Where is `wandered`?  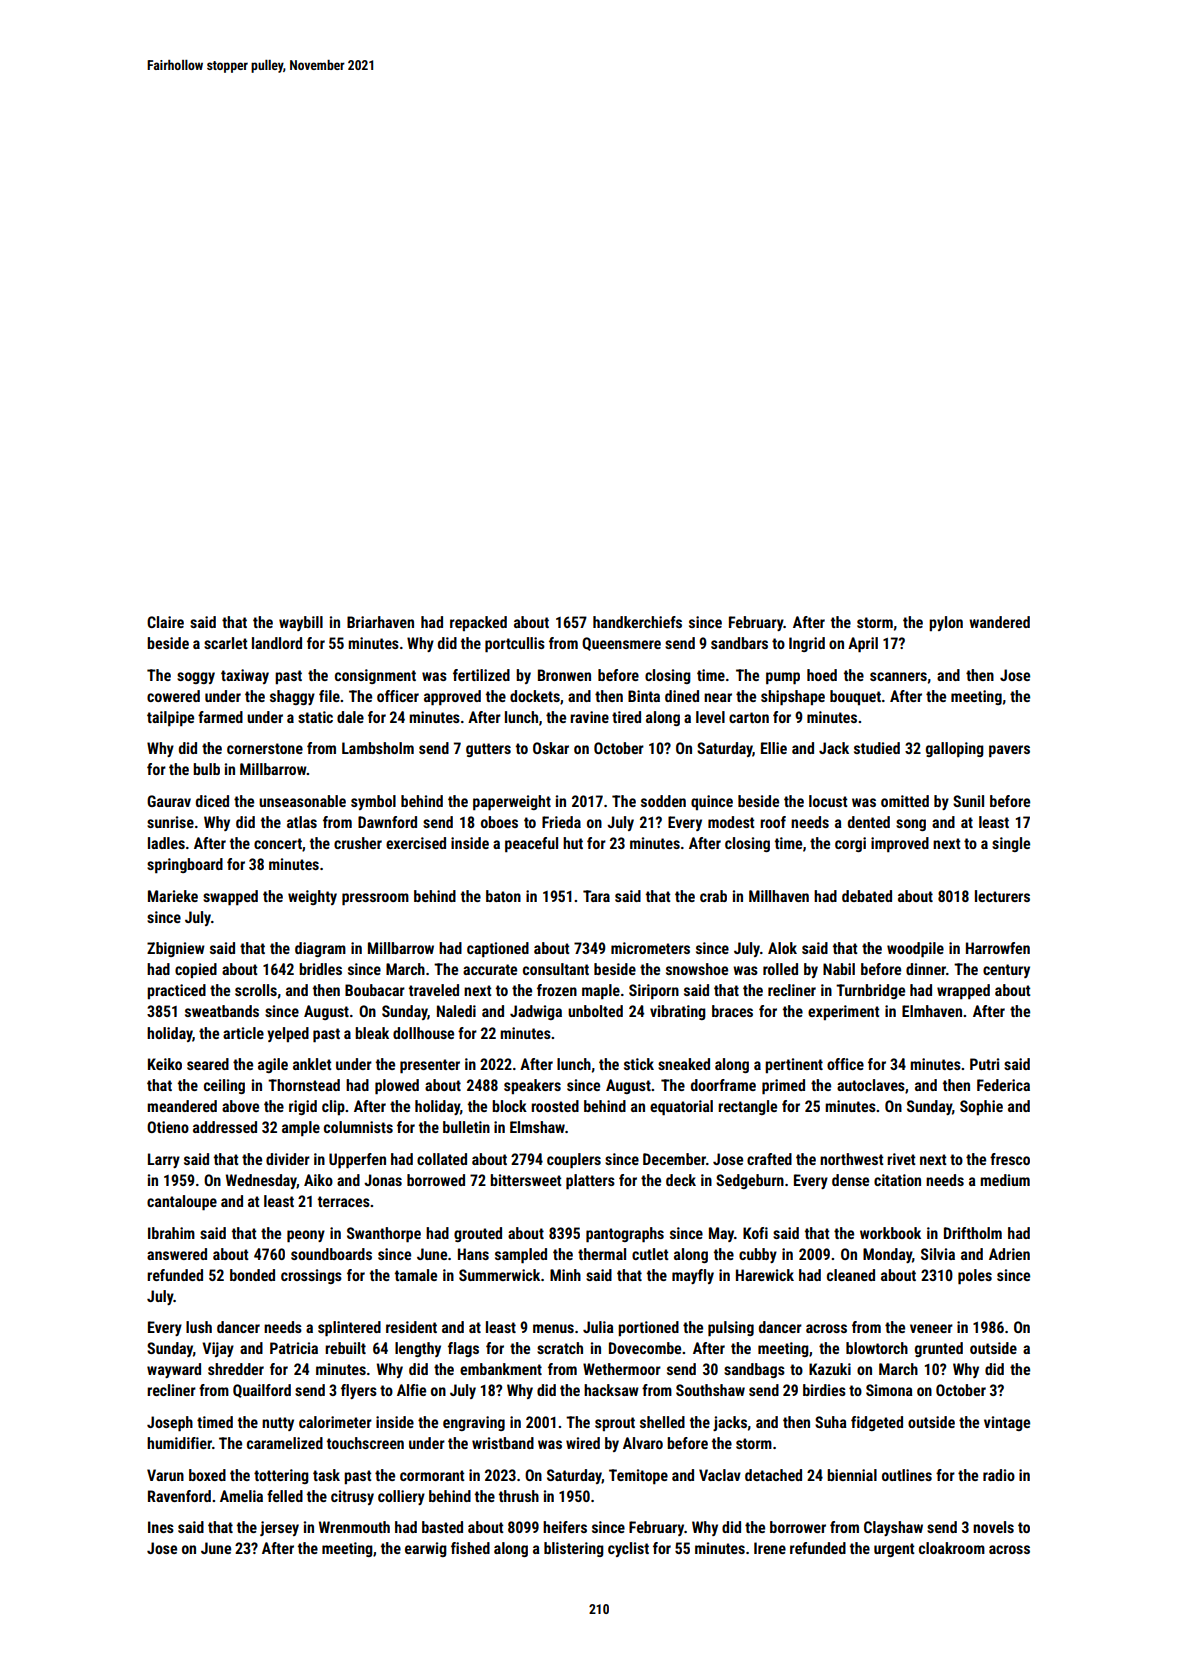 wandered is located at coordinates (999, 622).
